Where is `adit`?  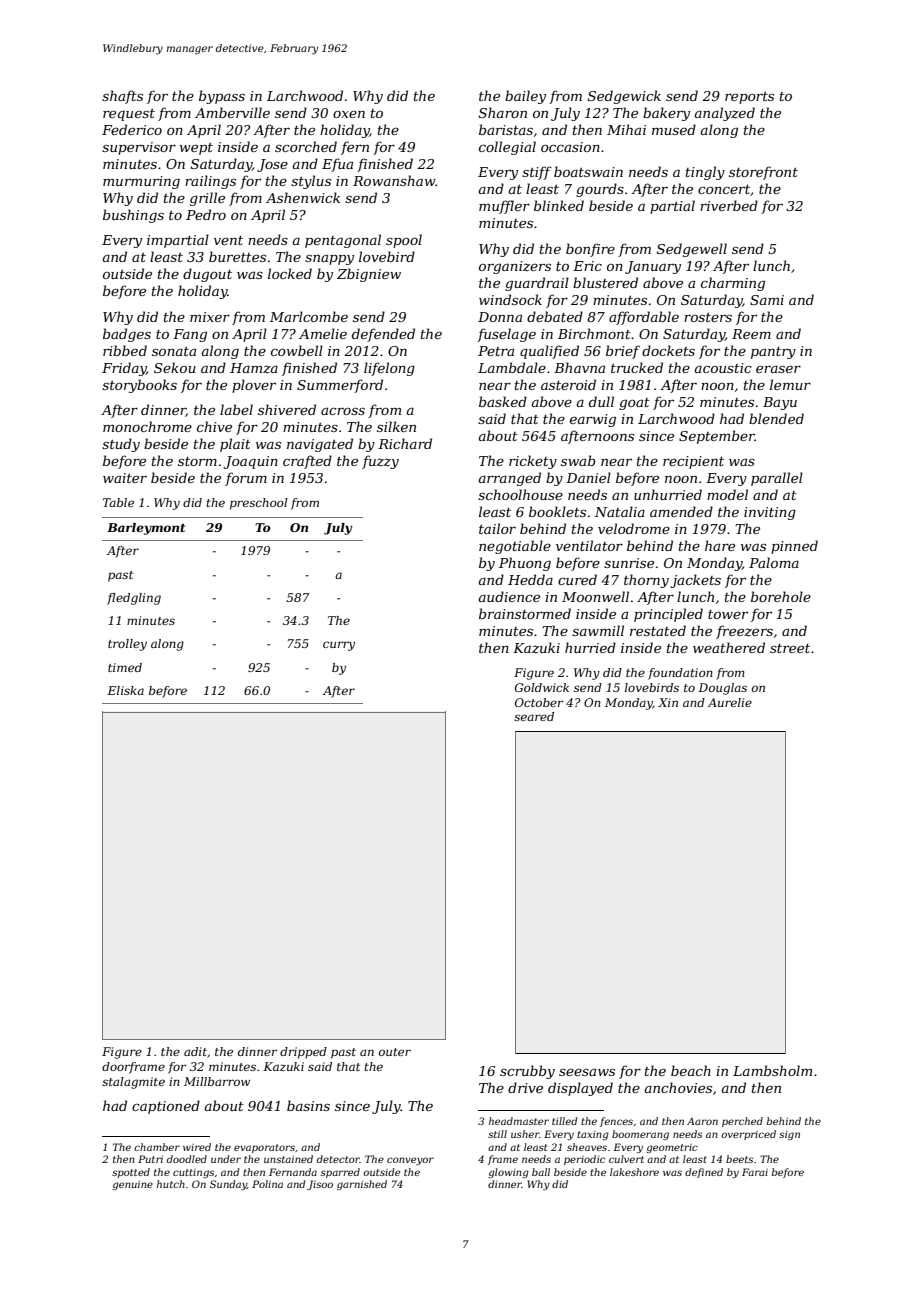
adit is located at coordinates (195, 1051).
